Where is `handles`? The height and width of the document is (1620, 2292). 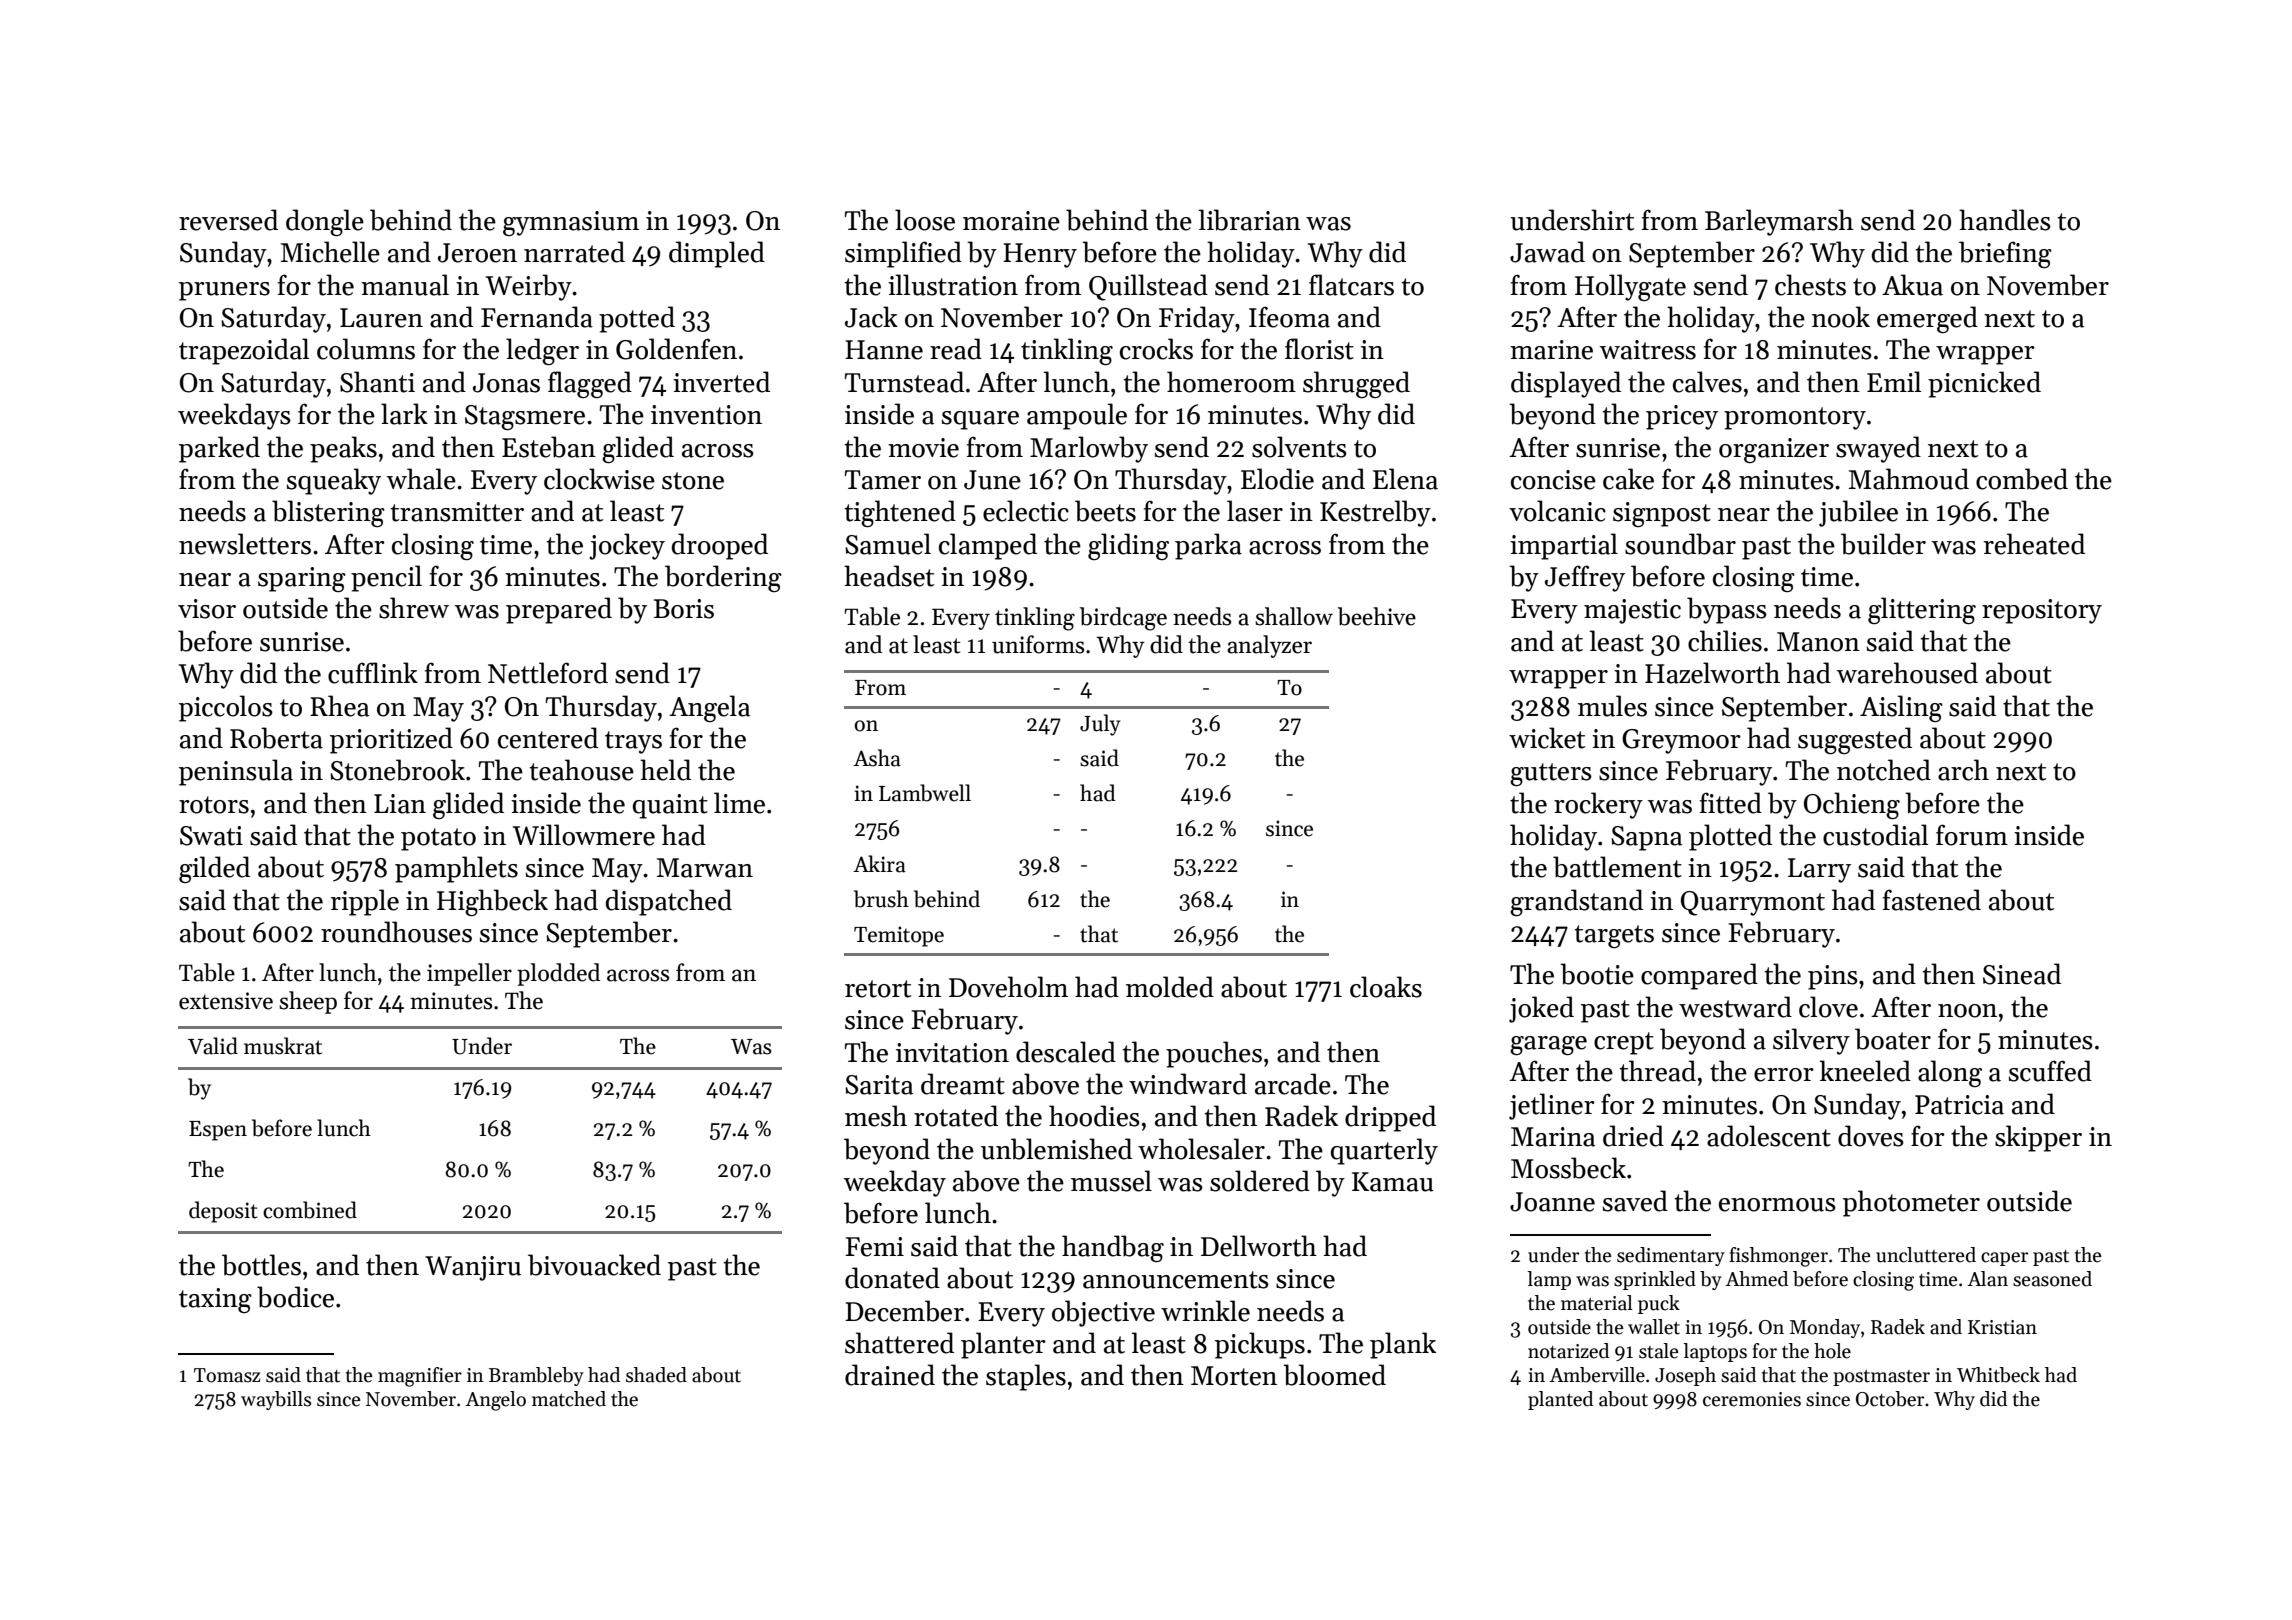 handles is located at coordinates (2005, 220).
